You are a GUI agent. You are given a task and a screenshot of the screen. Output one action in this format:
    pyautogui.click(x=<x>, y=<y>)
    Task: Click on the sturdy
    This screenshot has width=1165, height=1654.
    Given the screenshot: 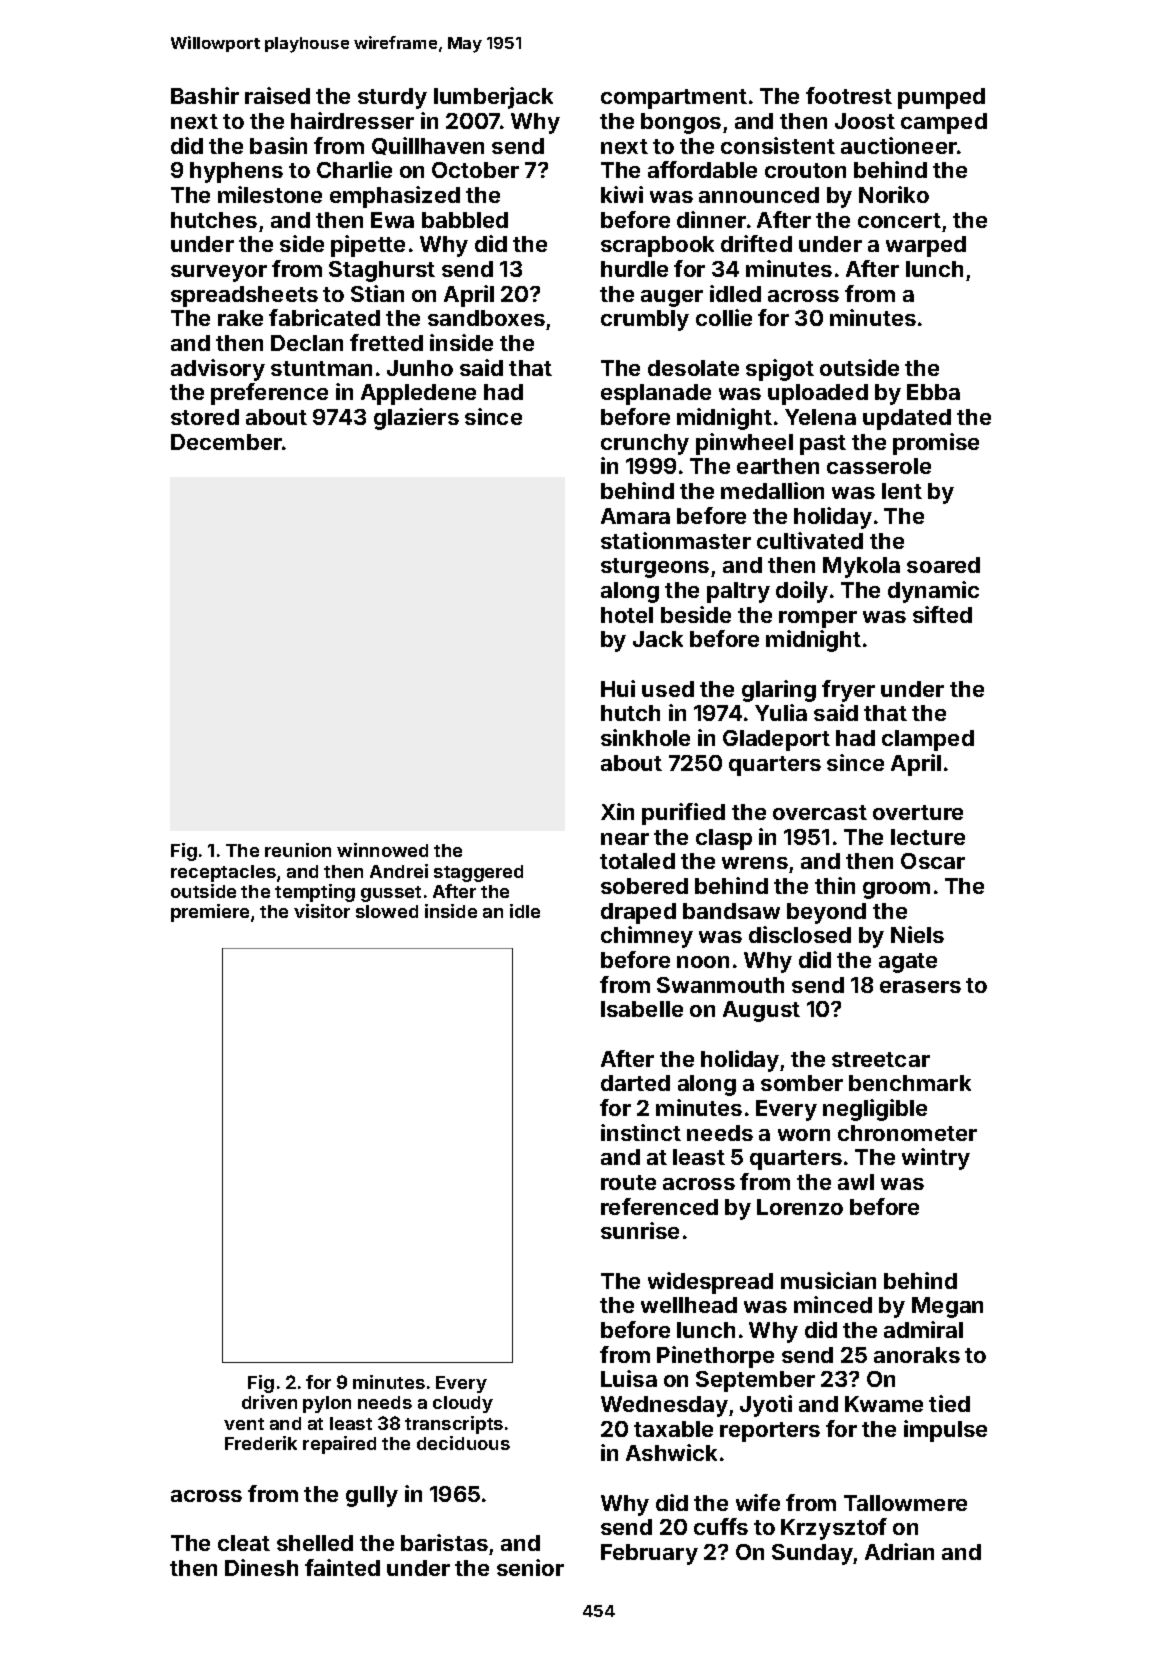 What is the action you would take?
    pyautogui.click(x=392, y=98)
